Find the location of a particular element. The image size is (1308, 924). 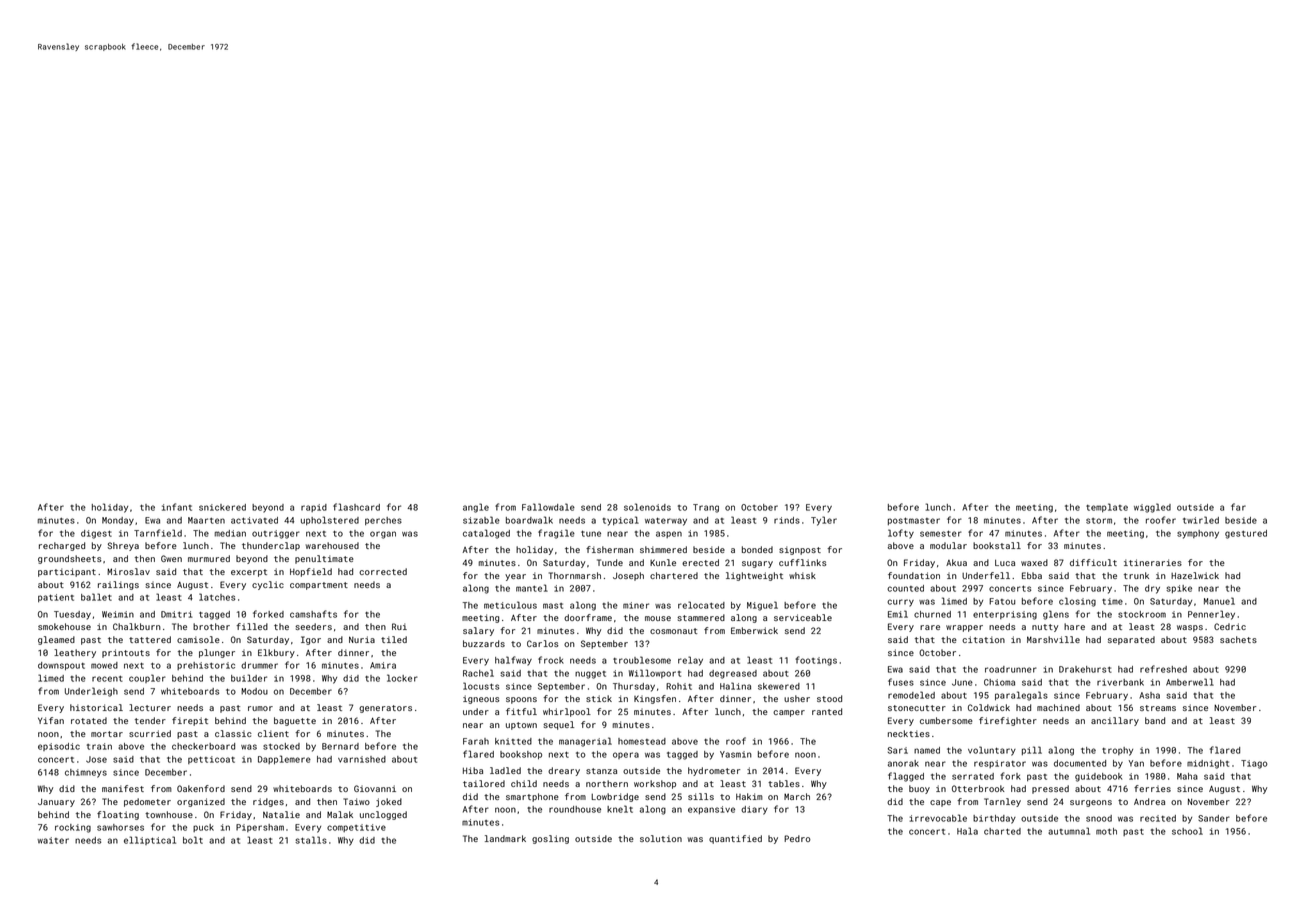

storm is located at coordinates (1099, 521).
